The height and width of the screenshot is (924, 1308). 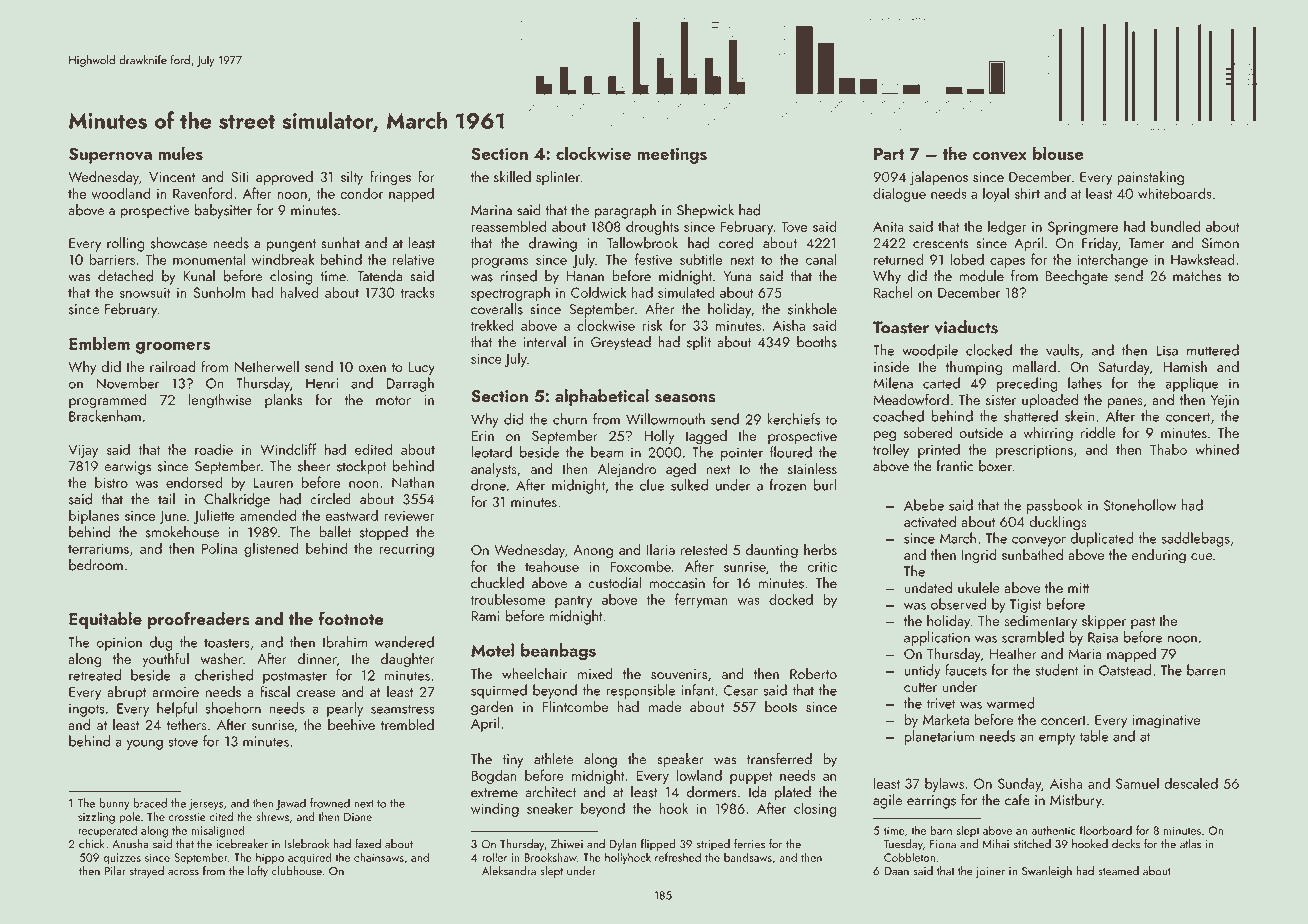 I want to click on dialogue, so click(x=899, y=194).
